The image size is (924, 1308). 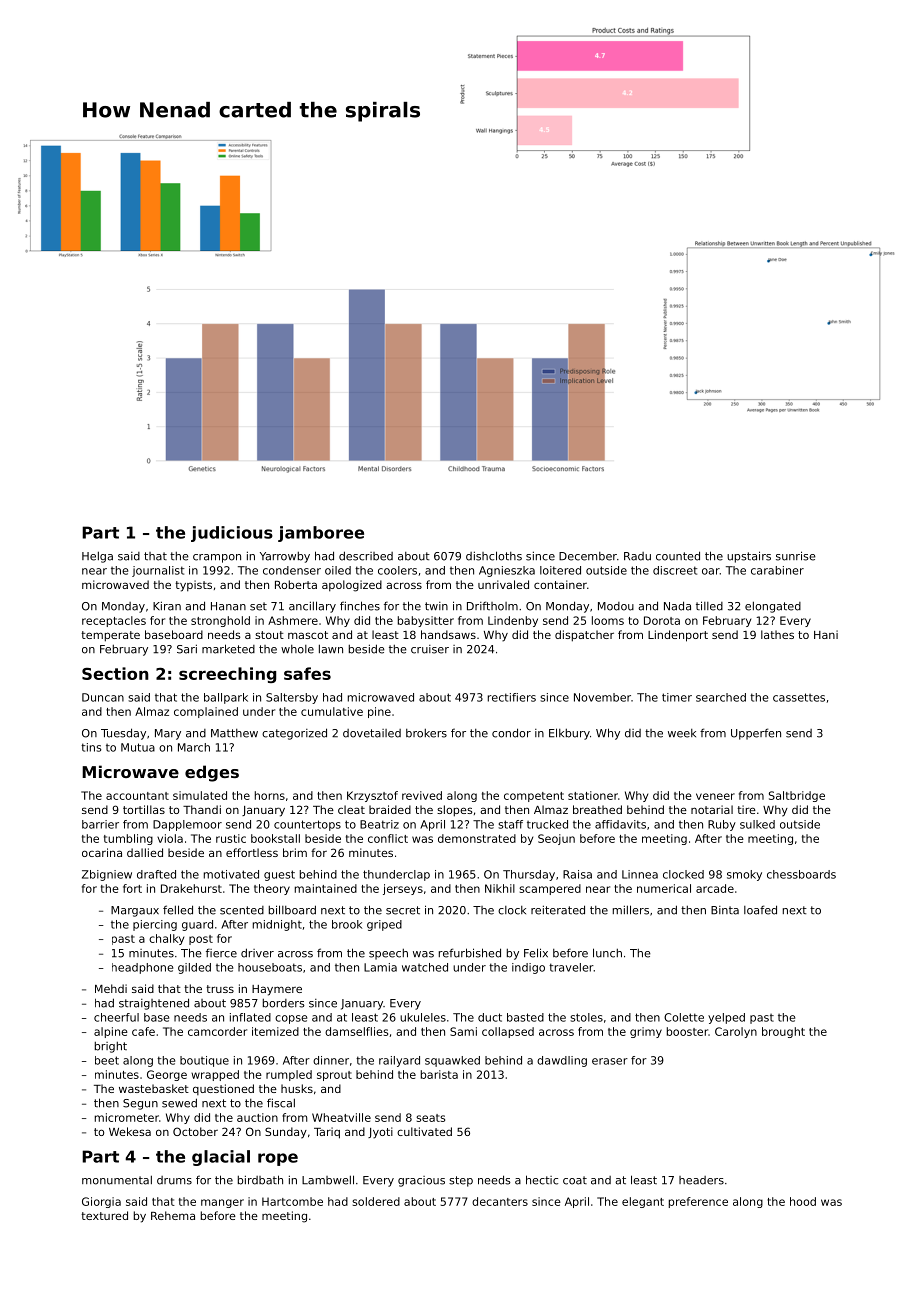 What do you see at coordinates (430, 1118) in the image?
I see `seats` at bounding box center [430, 1118].
